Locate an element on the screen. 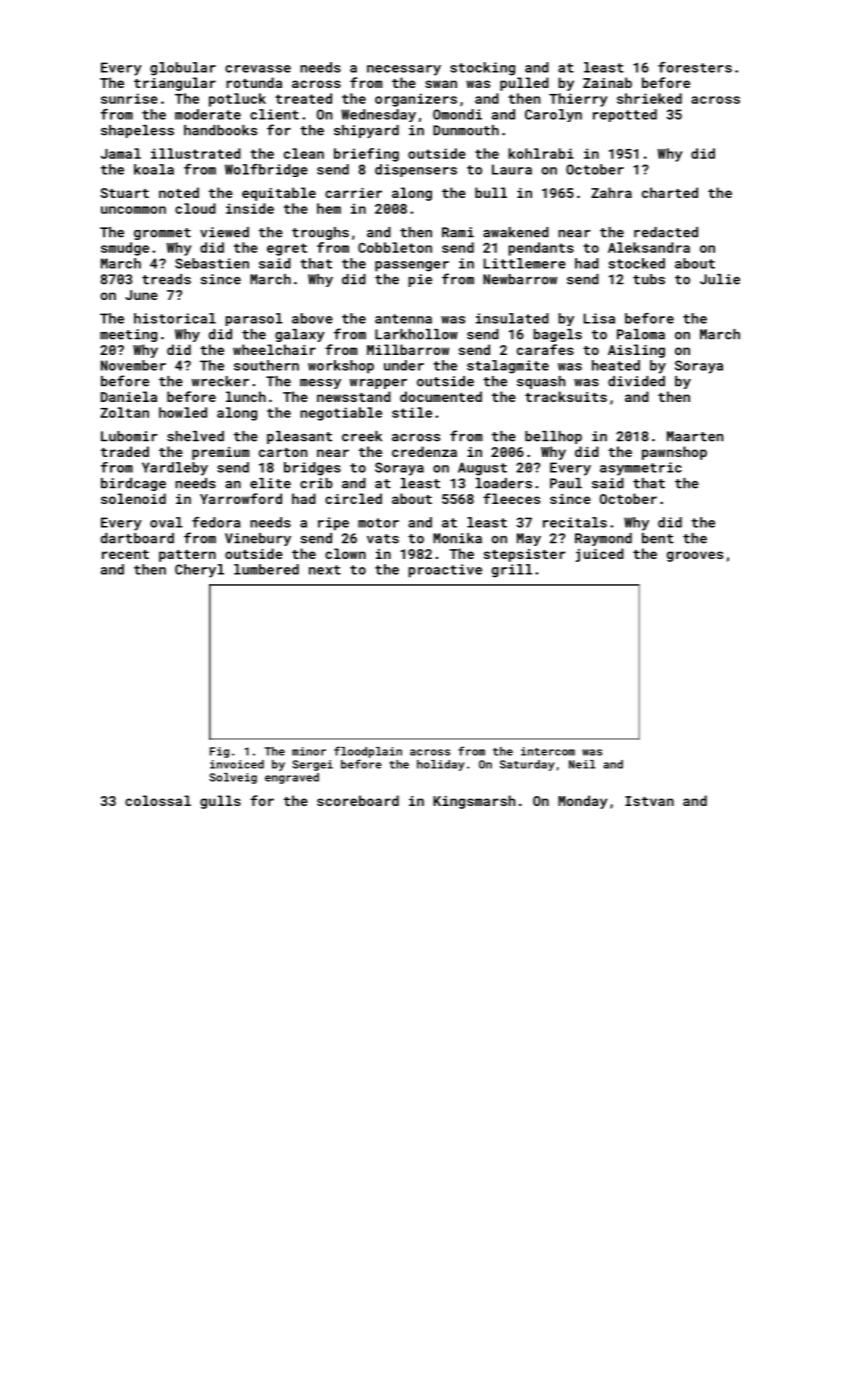 The height and width of the screenshot is (1400, 849). Zahra is located at coordinates (611, 192).
